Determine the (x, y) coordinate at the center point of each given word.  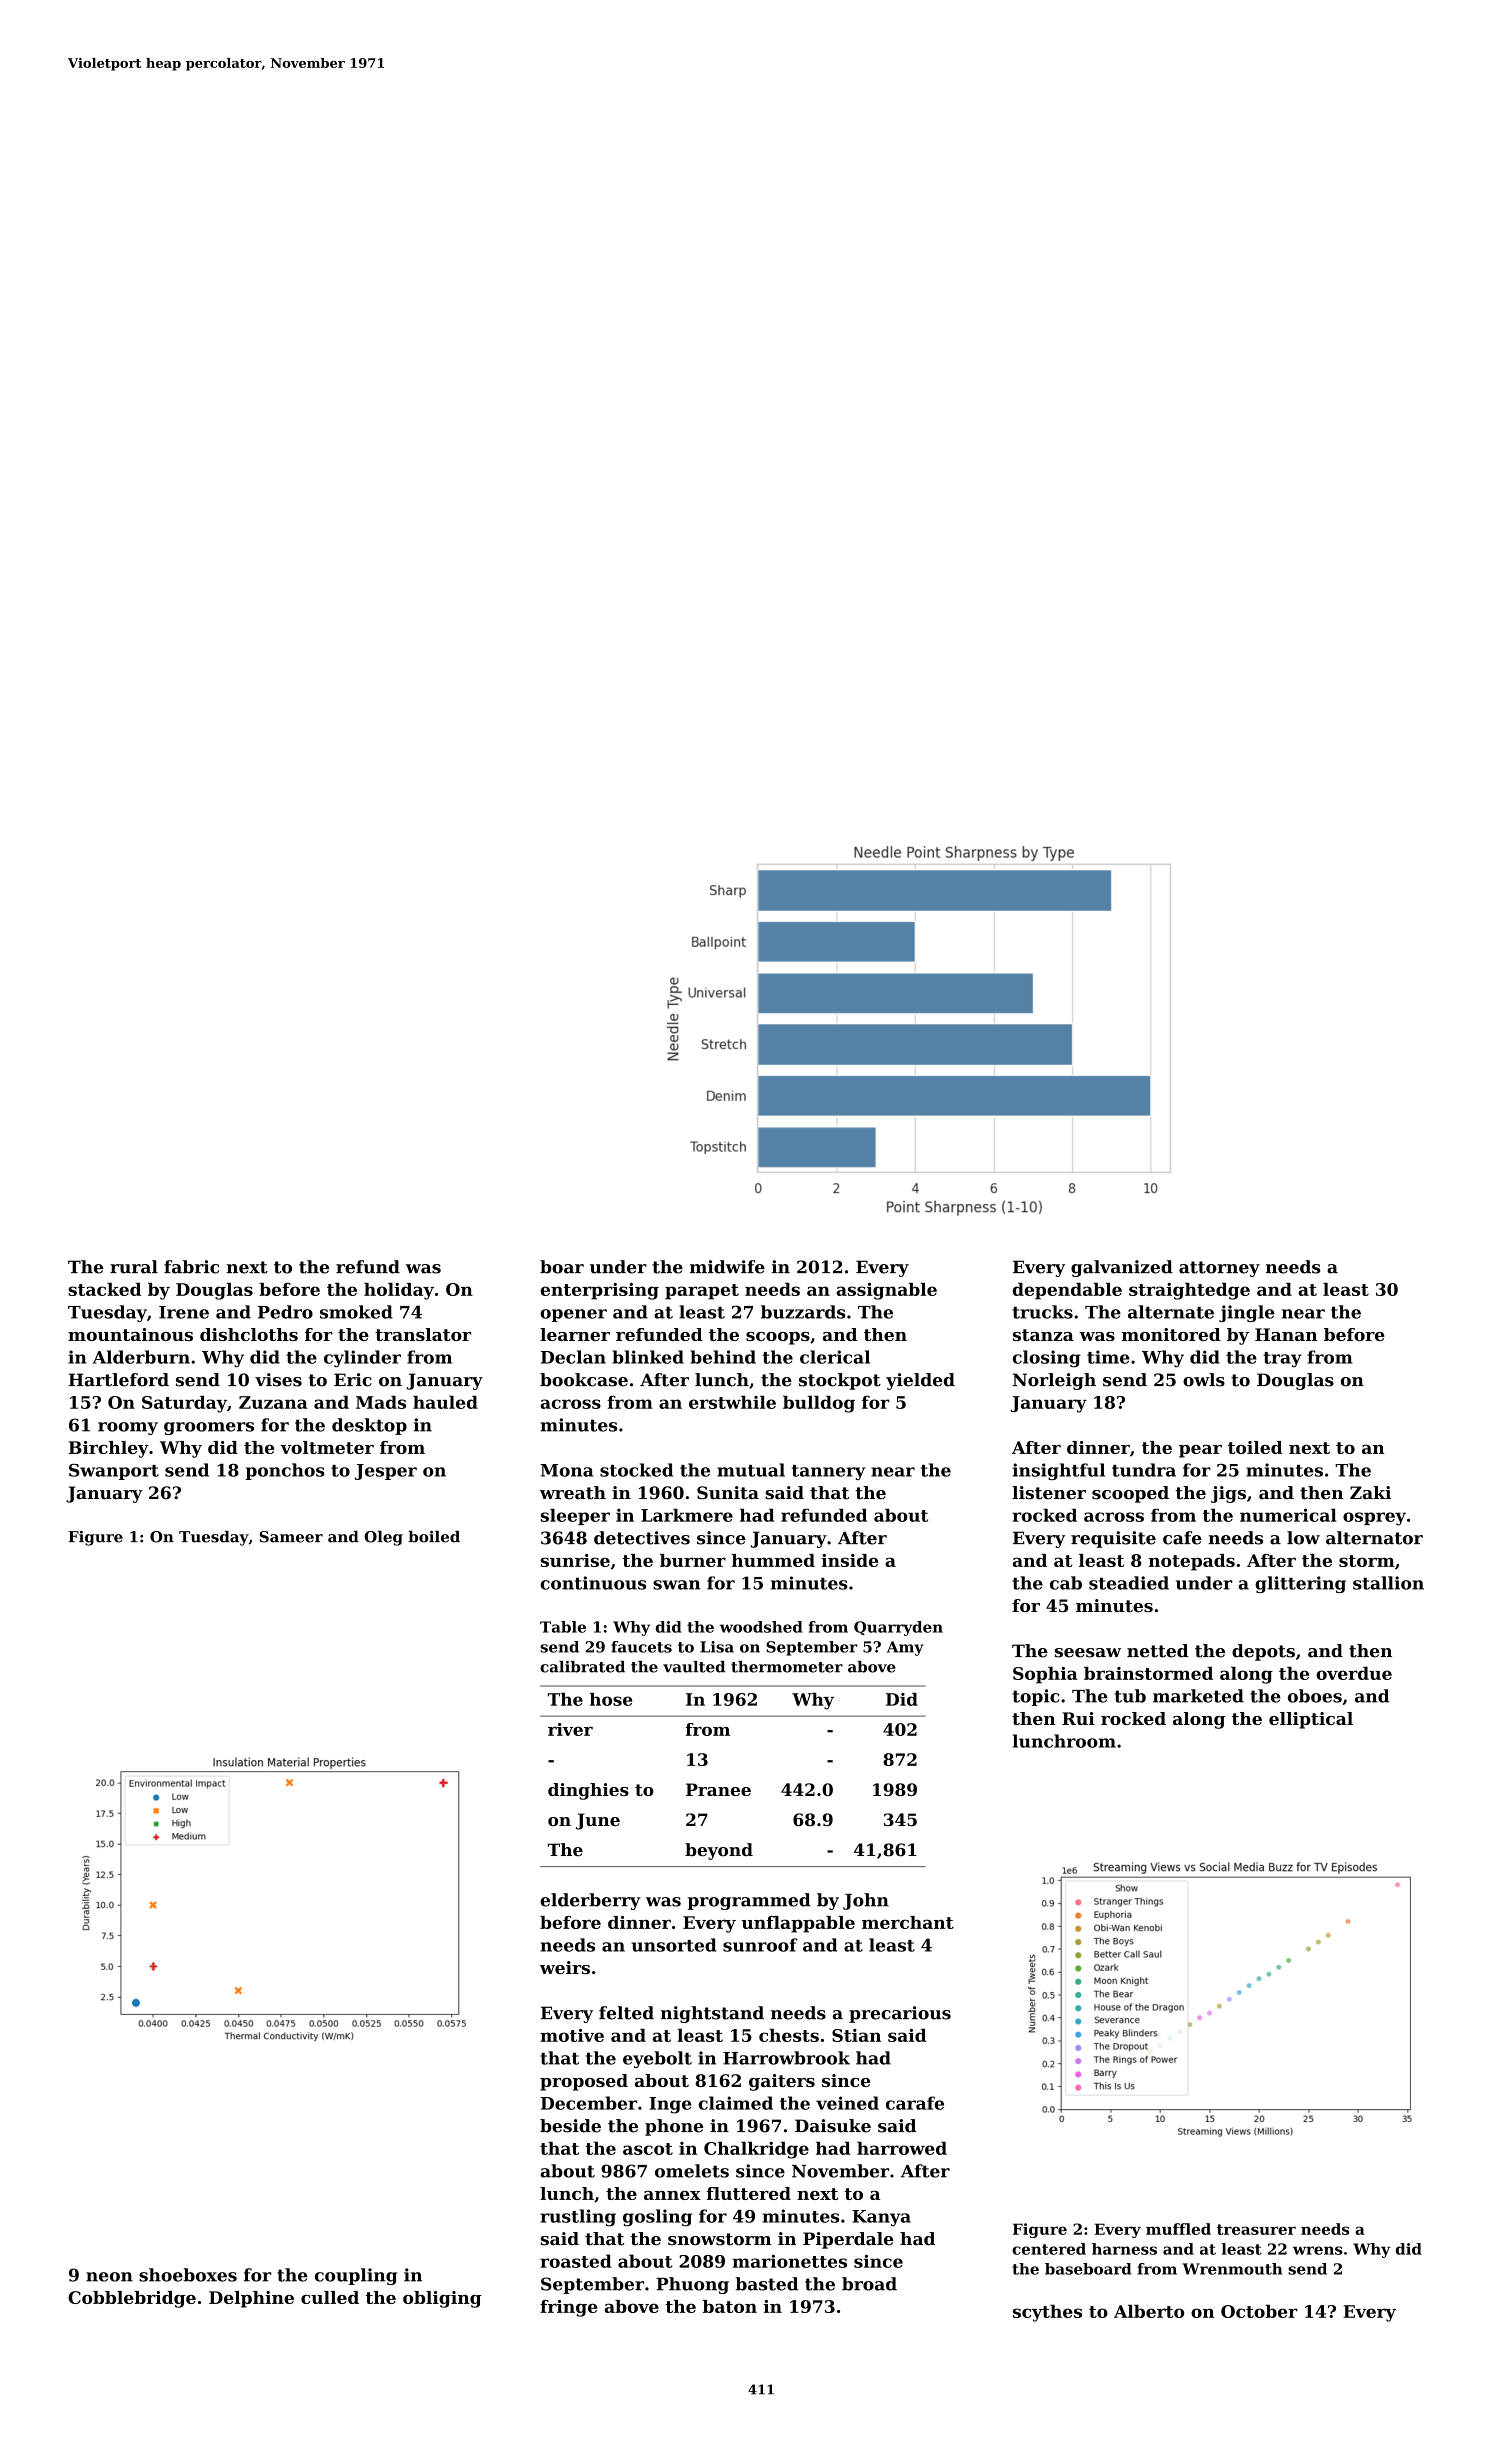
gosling (657, 2218)
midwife (727, 1267)
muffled (1178, 2229)
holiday (399, 1291)
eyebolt (657, 2059)
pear (1200, 1451)
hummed (773, 1560)
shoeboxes (188, 2275)
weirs (565, 1967)
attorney (1219, 1269)
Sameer (291, 1537)
